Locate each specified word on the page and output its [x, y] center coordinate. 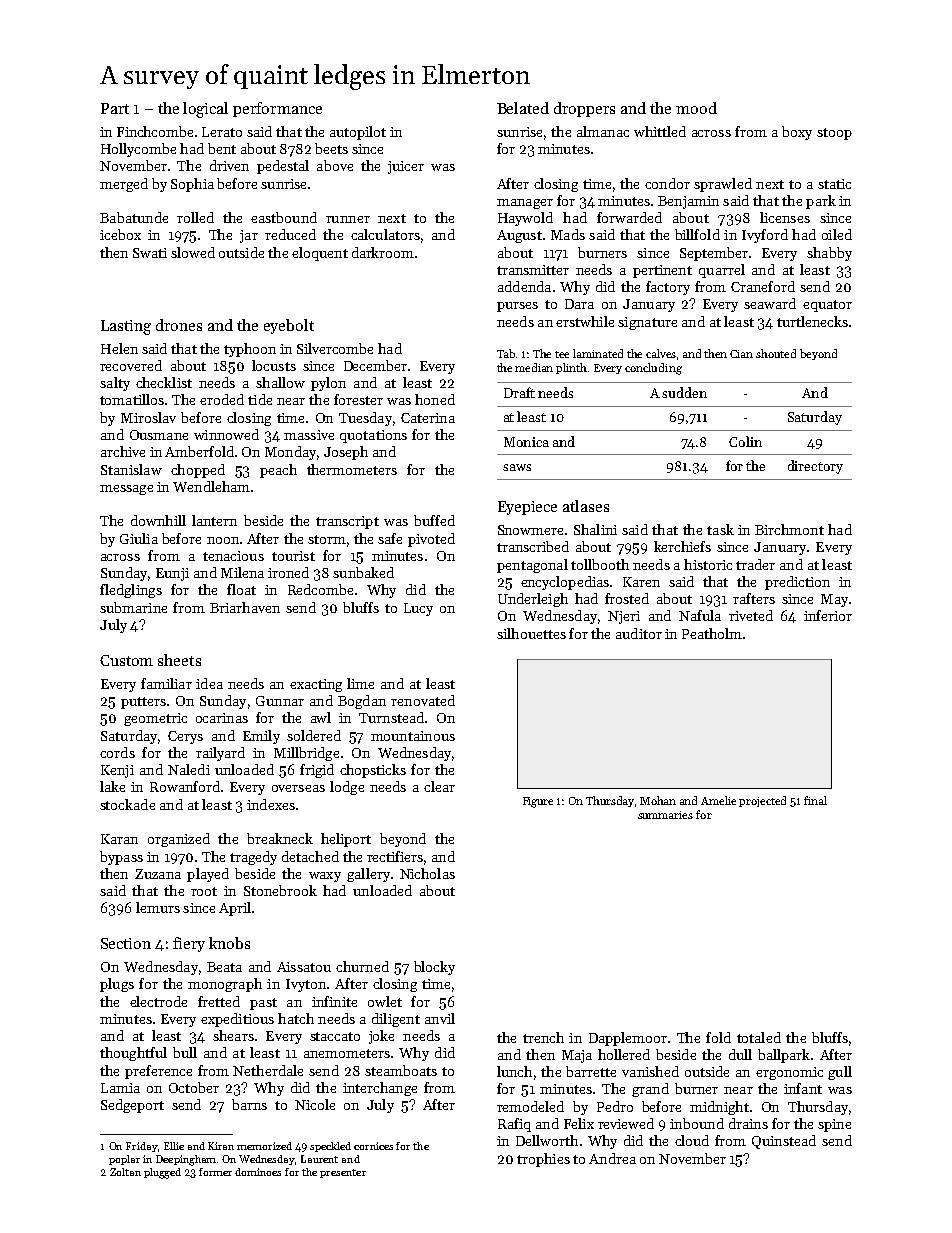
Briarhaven [245, 607]
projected [762, 801]
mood [696, 108]
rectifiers [395, 856]
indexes [271, 804]
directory [815, 467]
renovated [423, 700]
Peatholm [712, 633]
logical [205, 110]
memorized [264, 1146]
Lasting [126, 327]
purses [517, 307]
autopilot [358, 133]
